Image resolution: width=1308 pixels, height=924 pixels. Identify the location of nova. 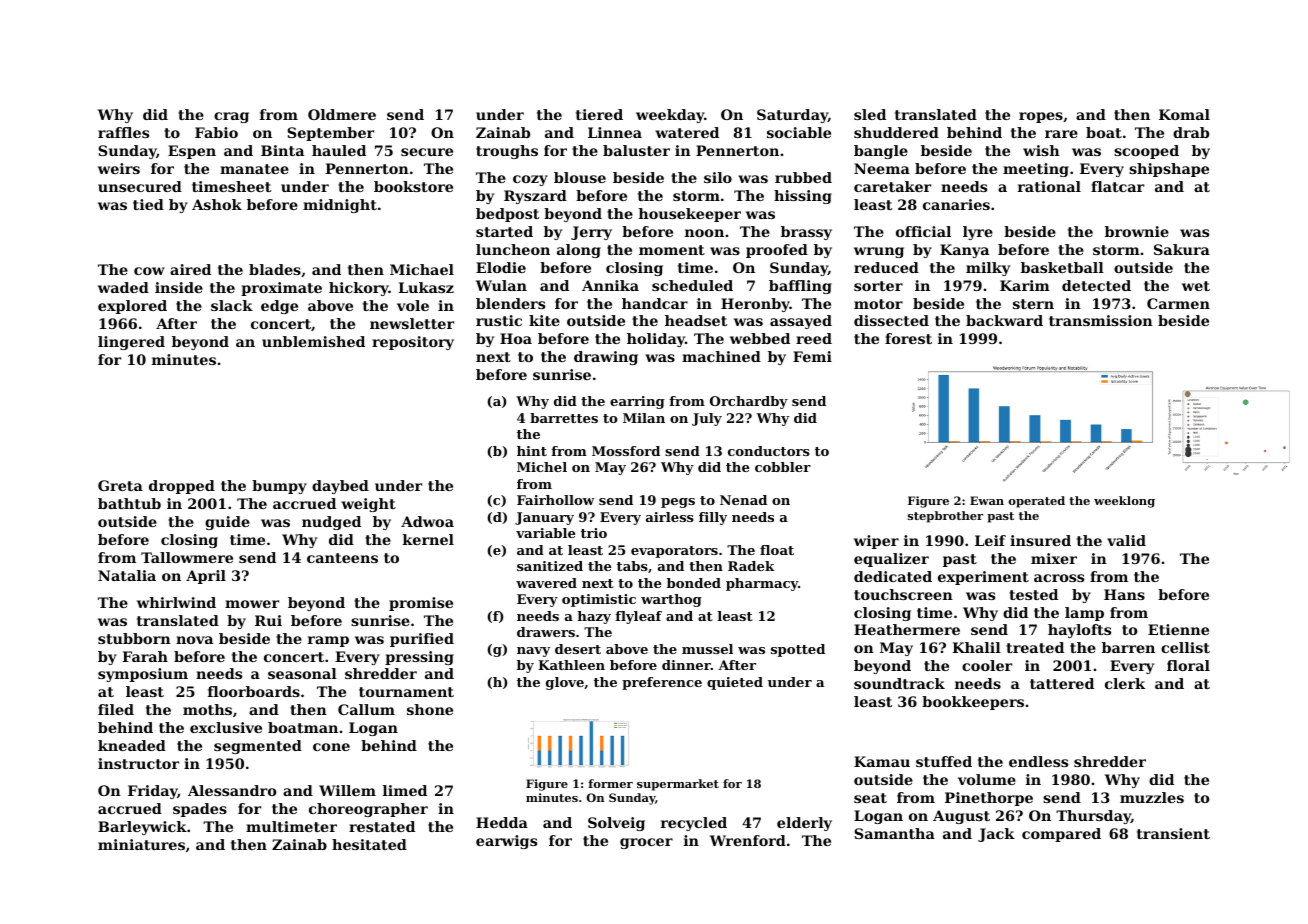
(194, 640).
